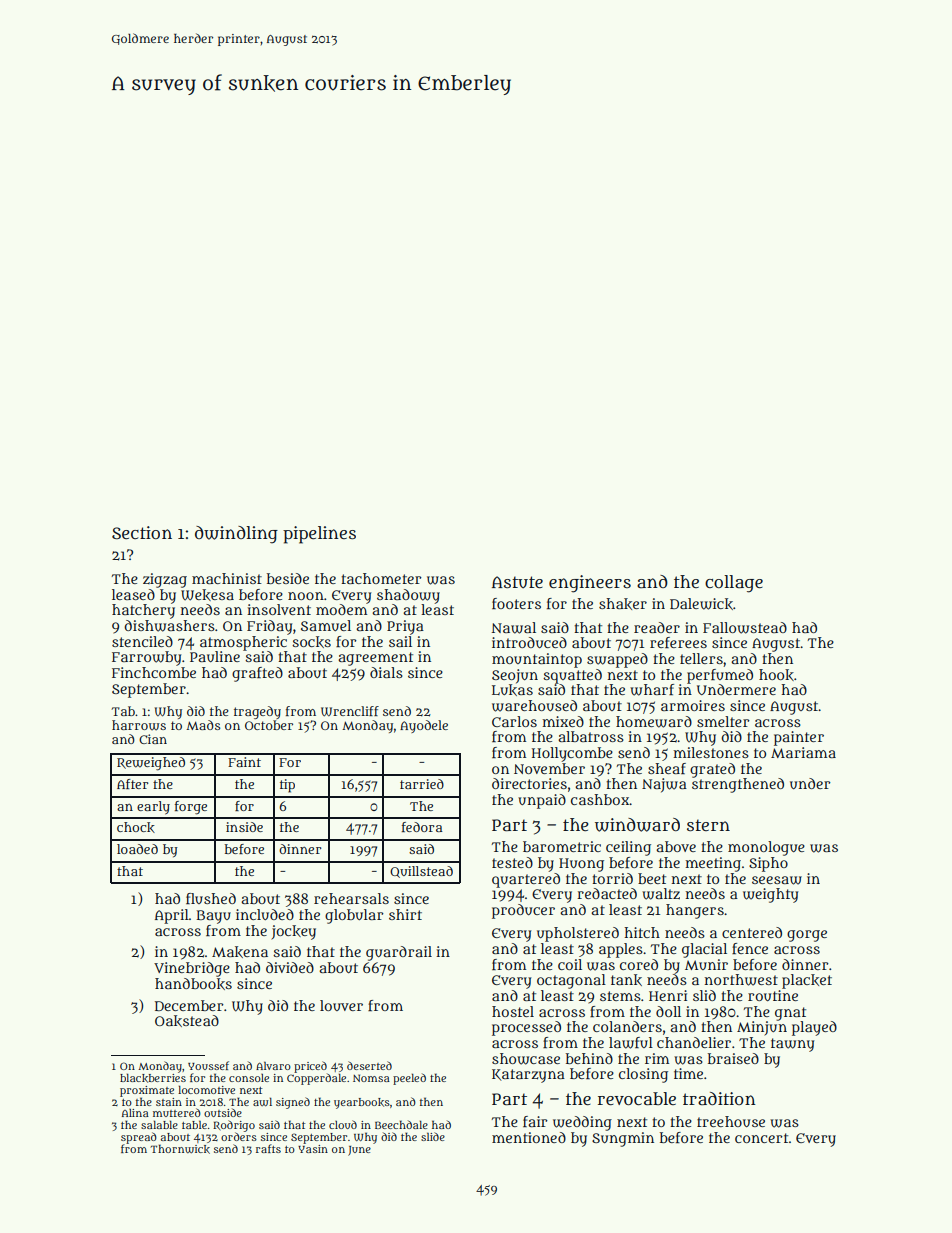 The height and width of the screenshot is (1233, 952). Describe the element at coordinates (359, 1151) in the screenshot. I see `June` at that location.
